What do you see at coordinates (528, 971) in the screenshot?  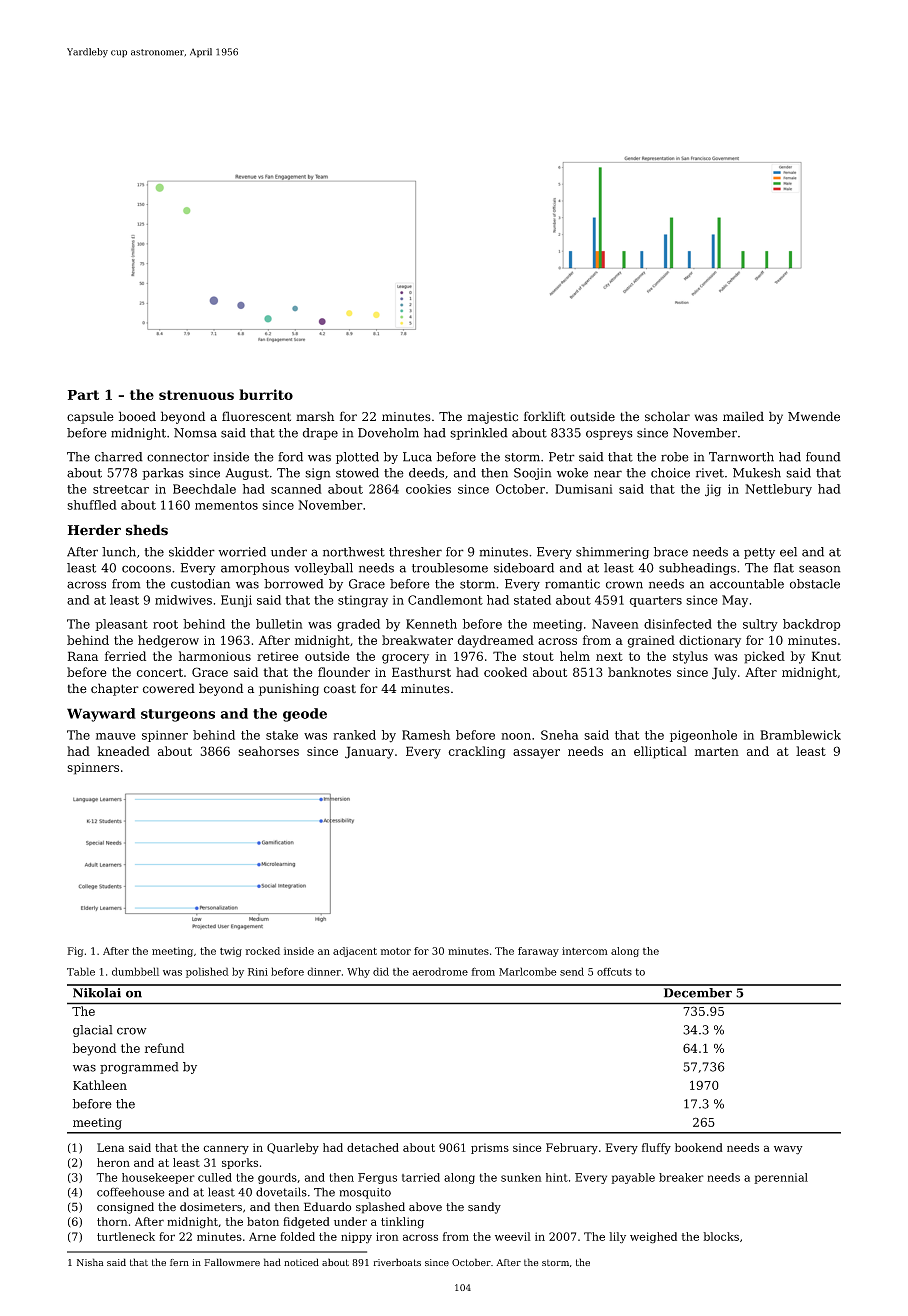 I see `Marlcombe` at bounding box center [528, 971].
